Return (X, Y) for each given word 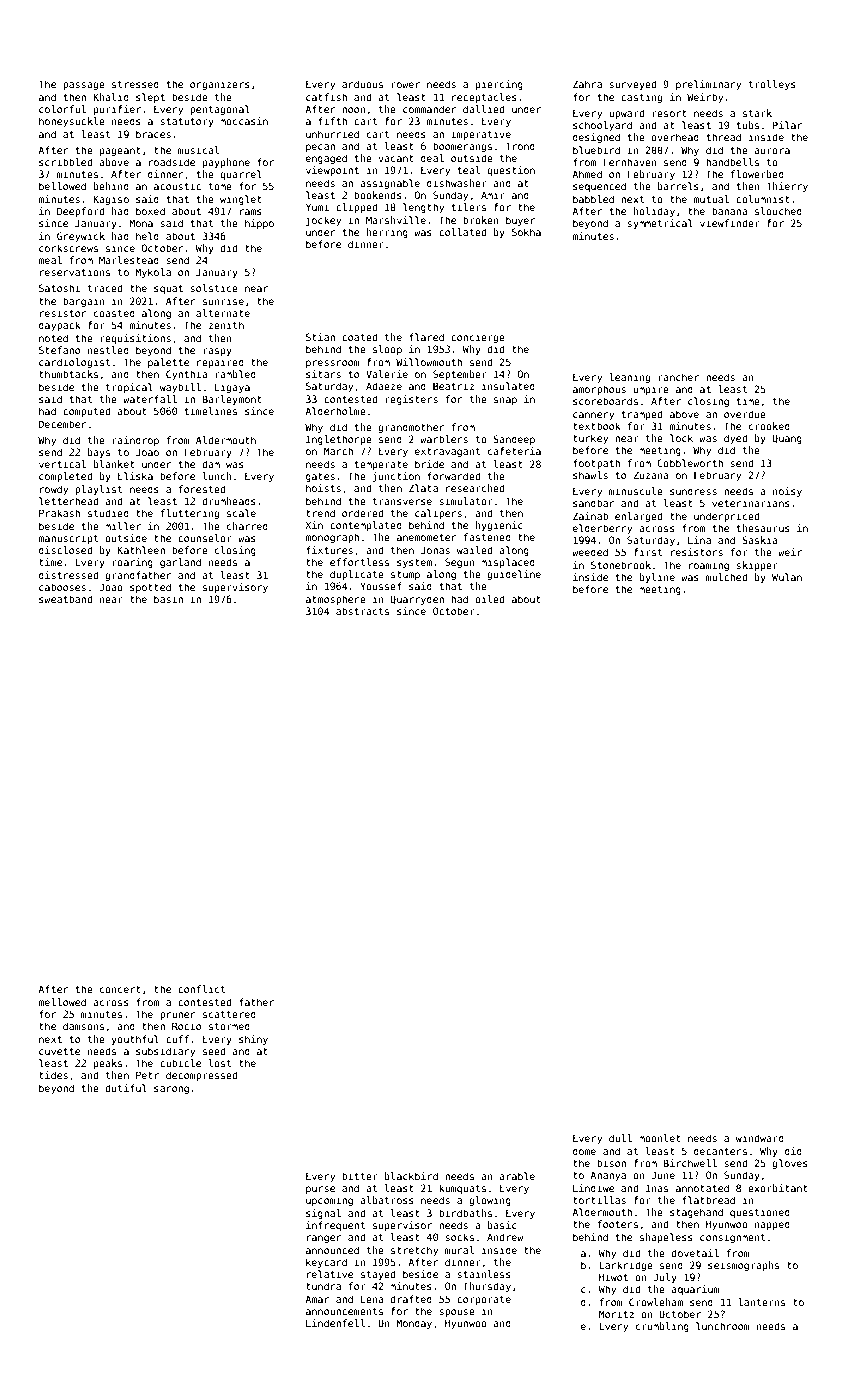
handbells (732, 162)
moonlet (660, 1138)
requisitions (135, 339)
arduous (362, 84)
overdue (745, 414)
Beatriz (453, 386)
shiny (253, 1040)
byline (657, 578)
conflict (201, 989)
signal (323, 1214)
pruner (177, 1016)
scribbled (65, 162)
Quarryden (417, 600)
